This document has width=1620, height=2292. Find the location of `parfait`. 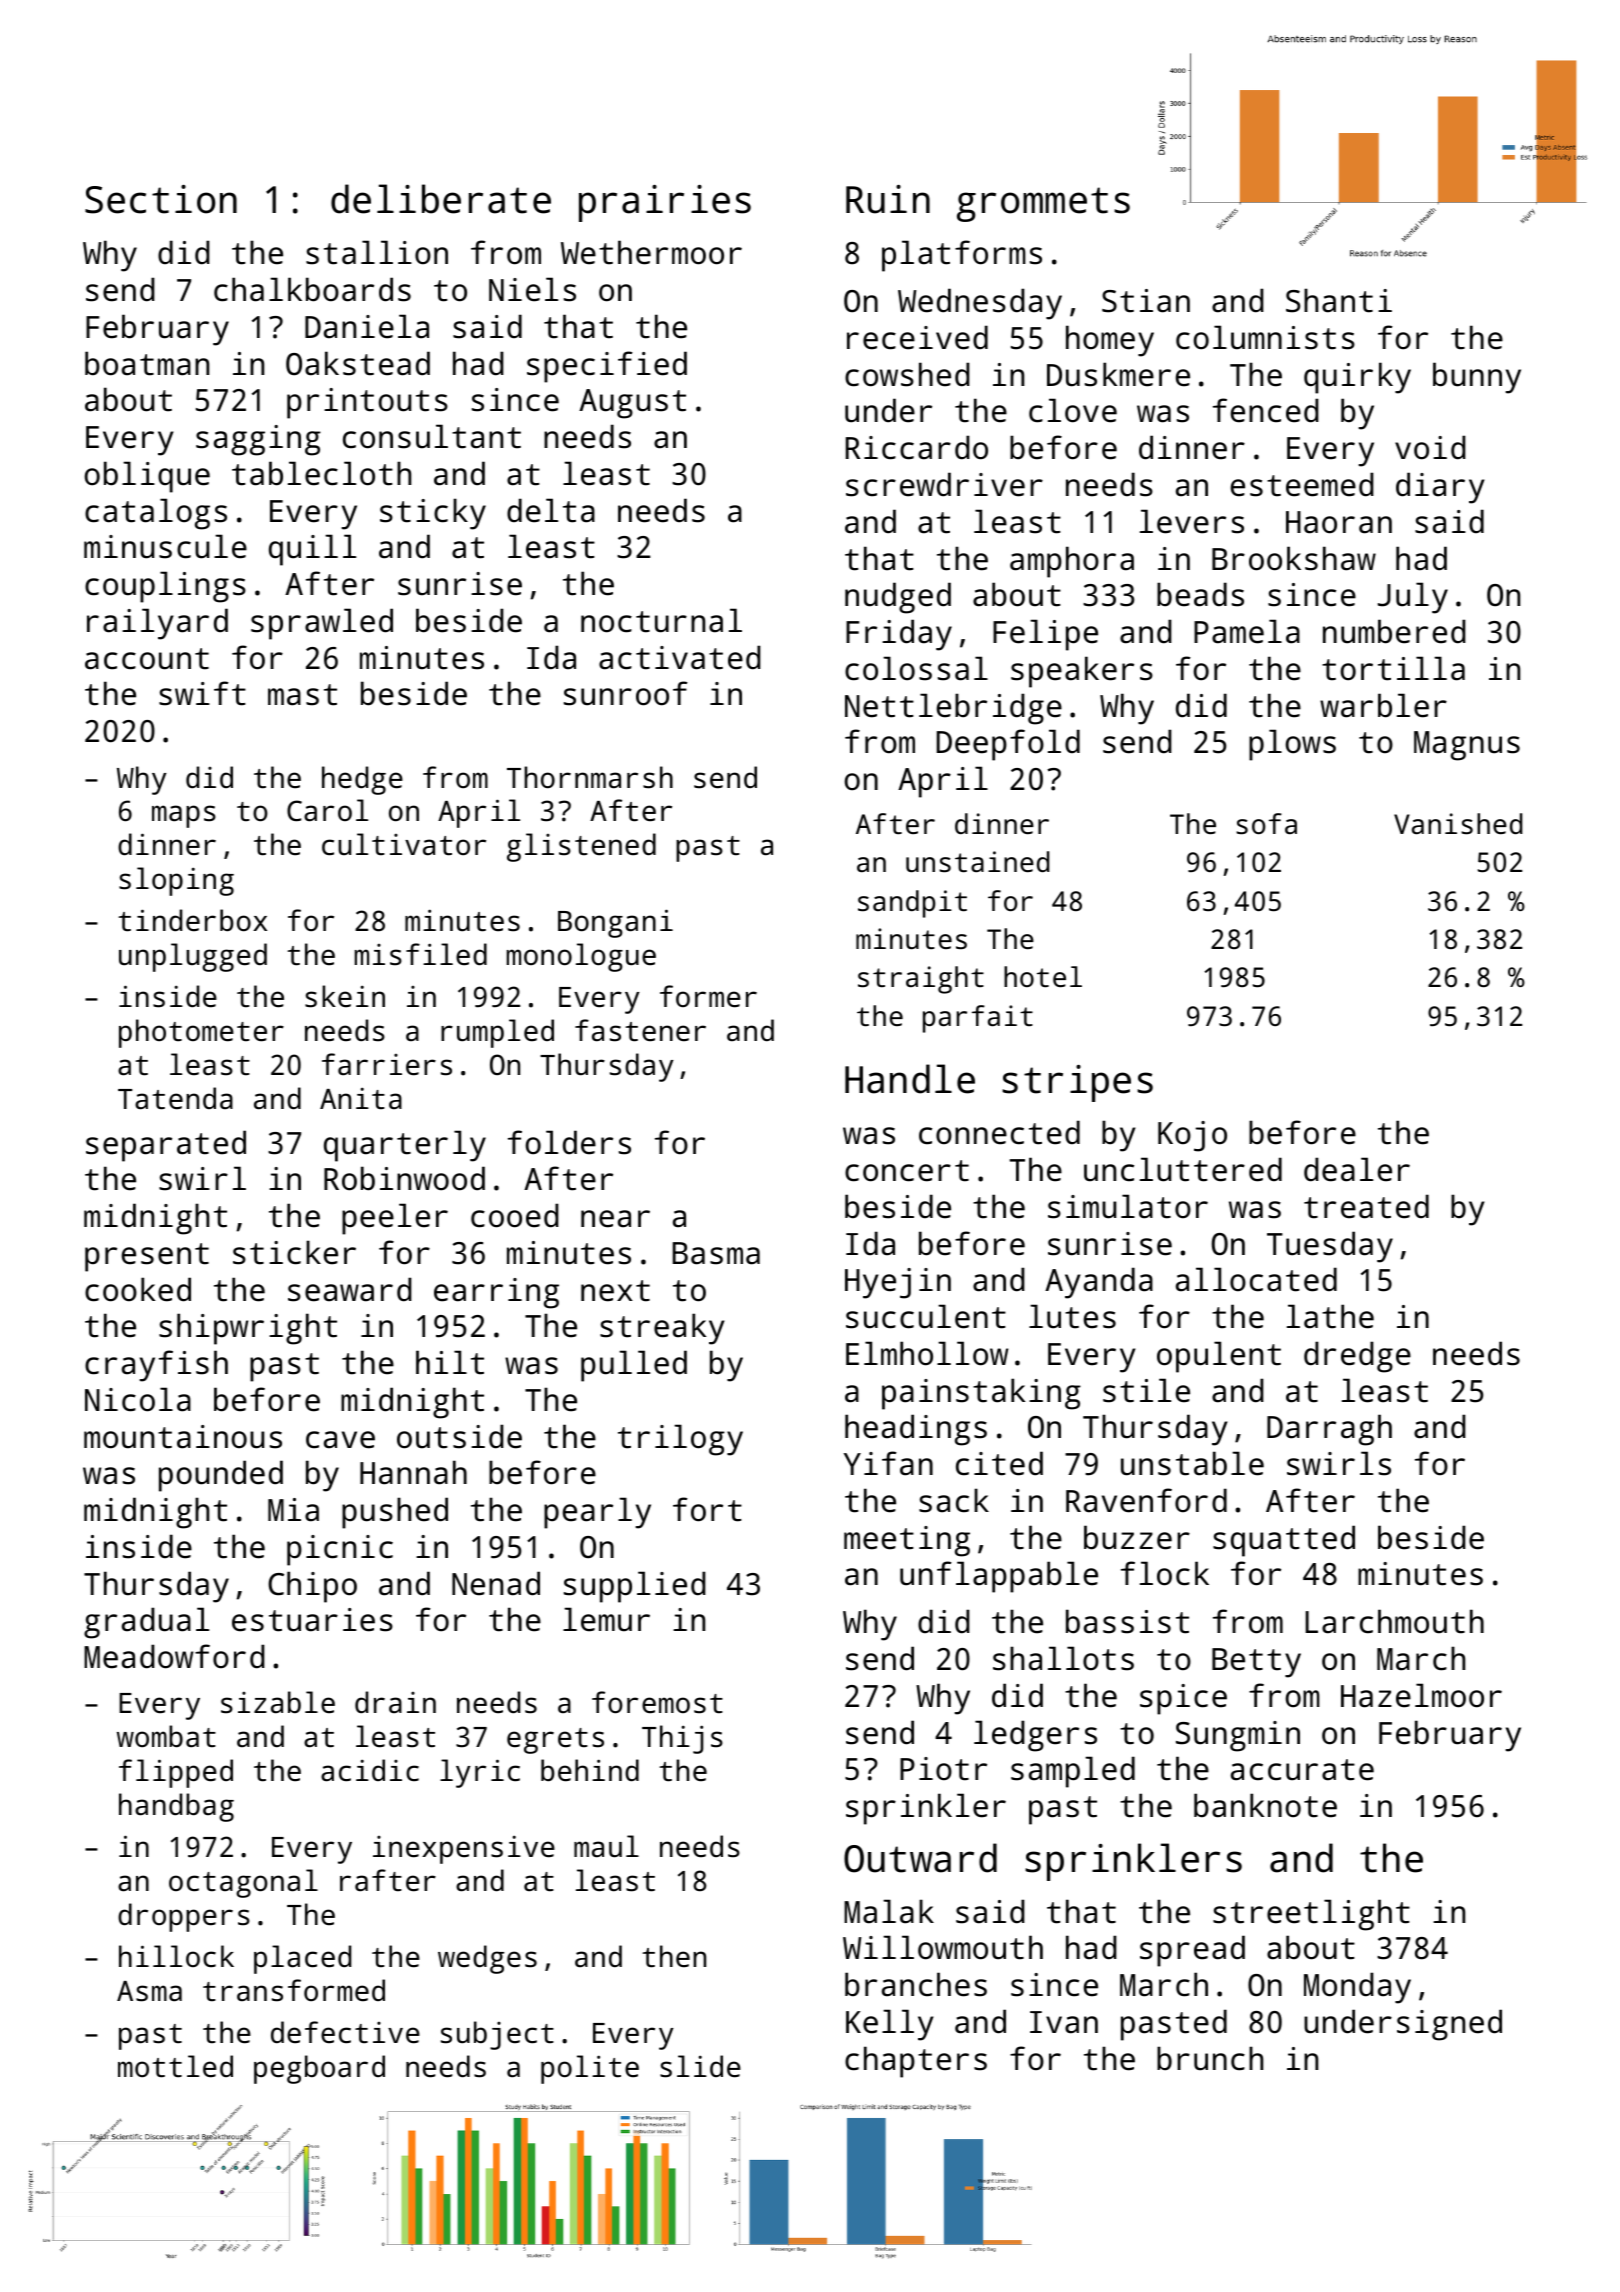

parfait is located at coordinates (978, 1019).
